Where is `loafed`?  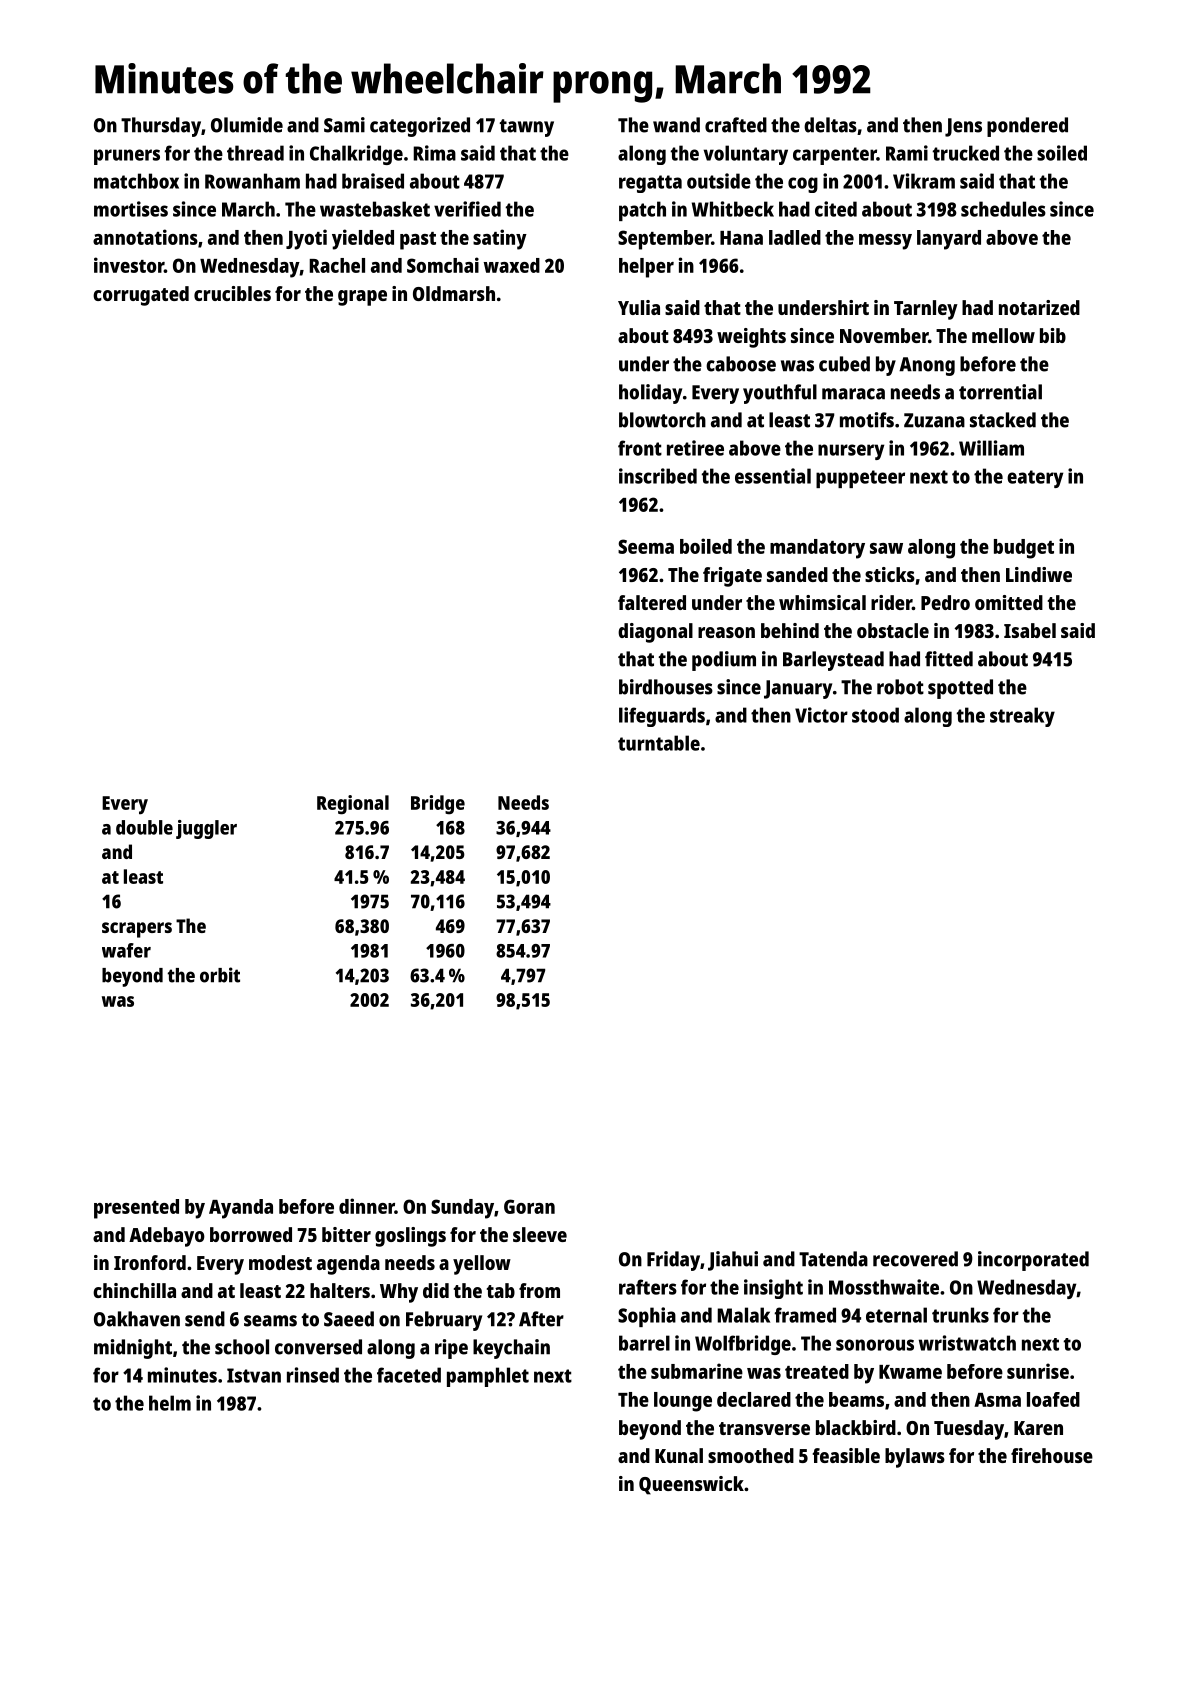
loafed is located at coordinates (1053, 1399).
